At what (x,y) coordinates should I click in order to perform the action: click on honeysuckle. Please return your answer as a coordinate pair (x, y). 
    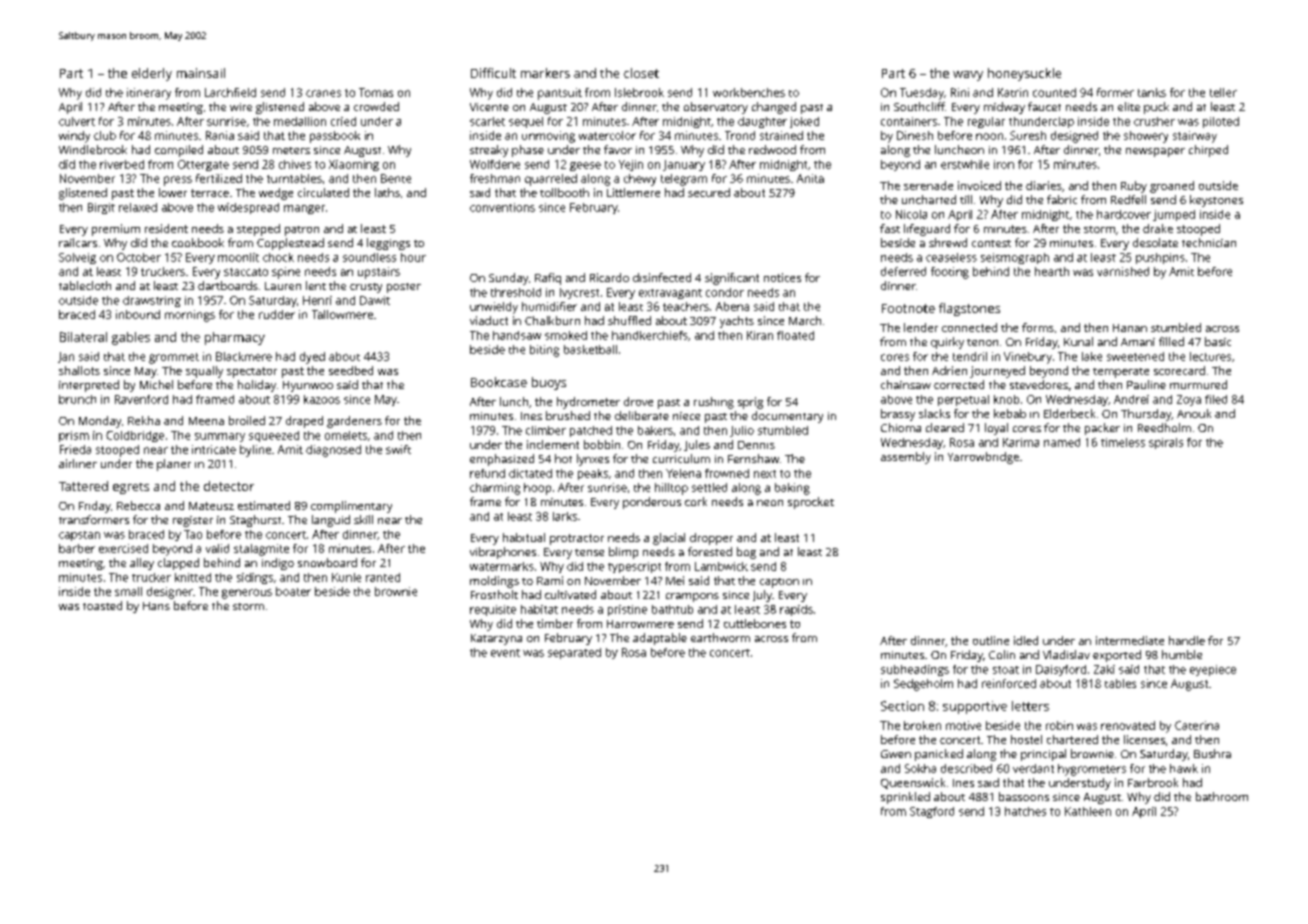
    Looking at the image, I should click on (1024, 74).
